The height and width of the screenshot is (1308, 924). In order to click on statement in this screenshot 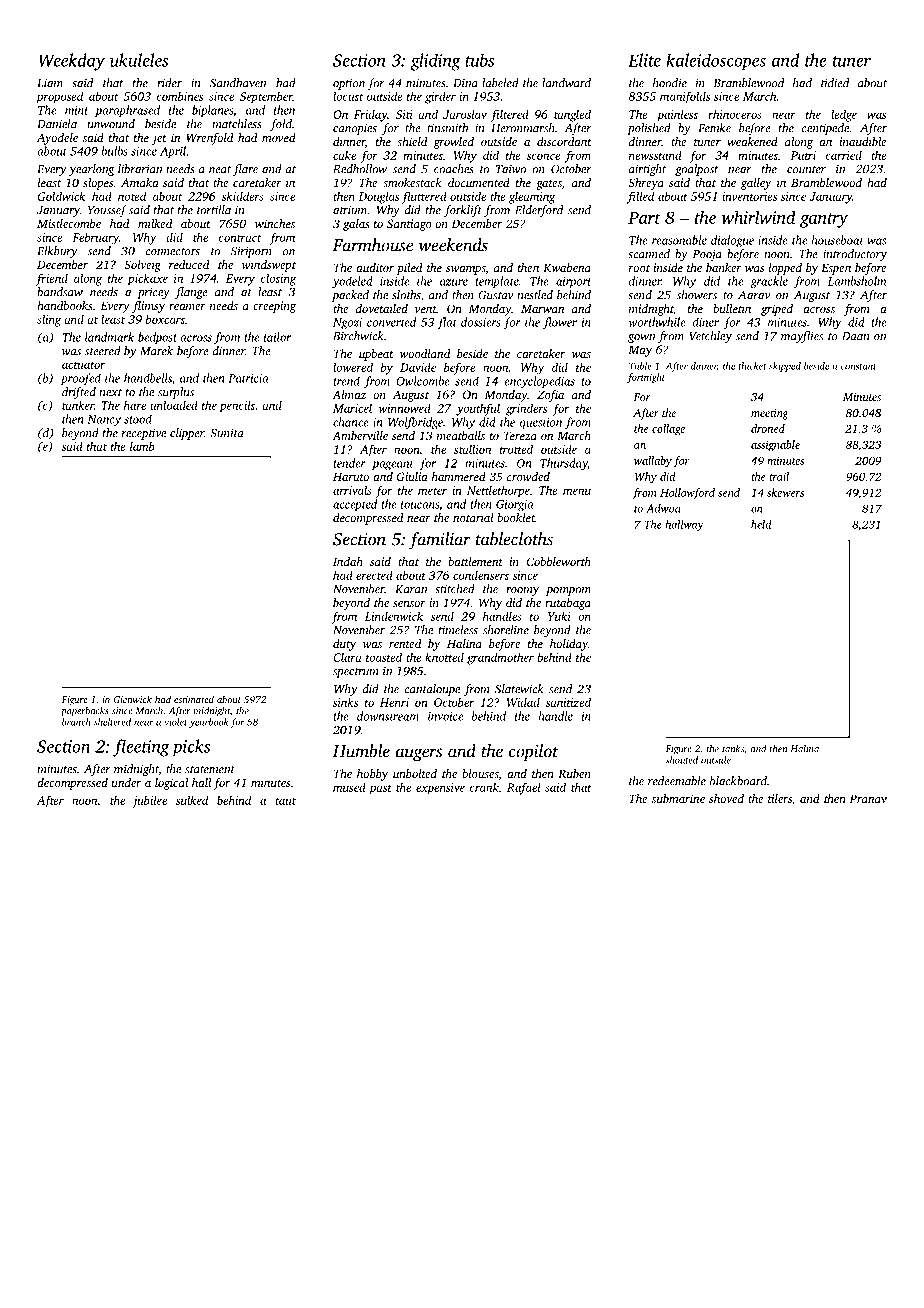, I will do `click(210, 770)`.
